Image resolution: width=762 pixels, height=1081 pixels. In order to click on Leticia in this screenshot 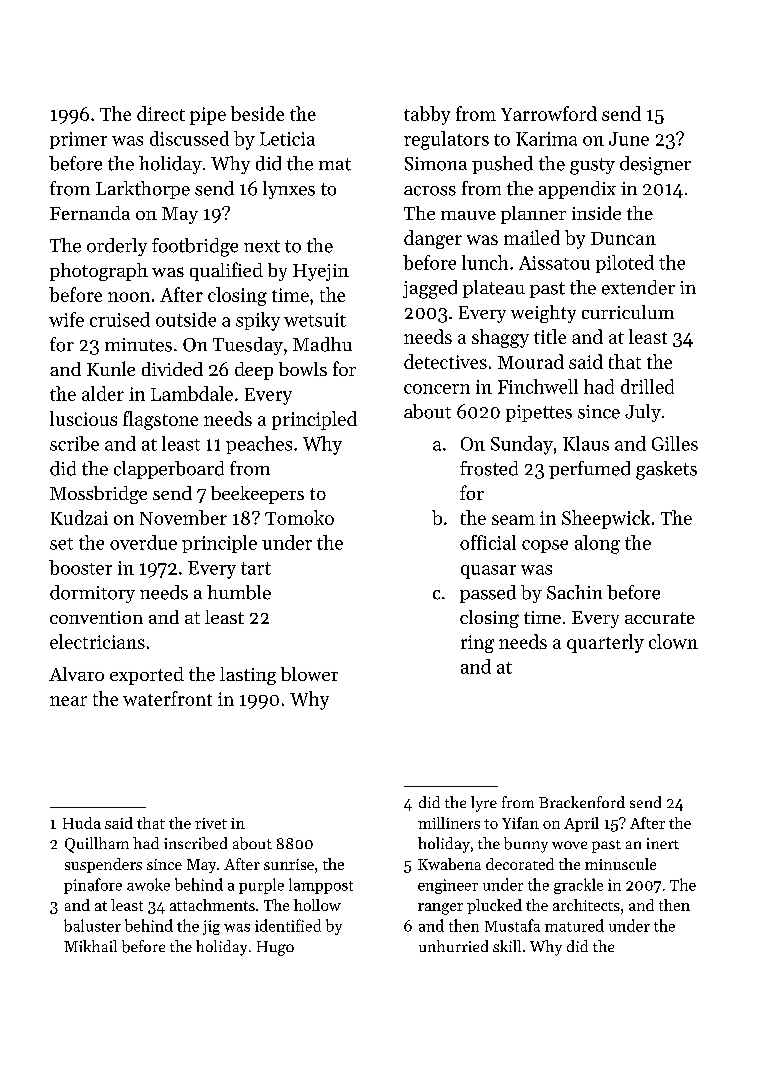, I will do `click(287, 139)`.
